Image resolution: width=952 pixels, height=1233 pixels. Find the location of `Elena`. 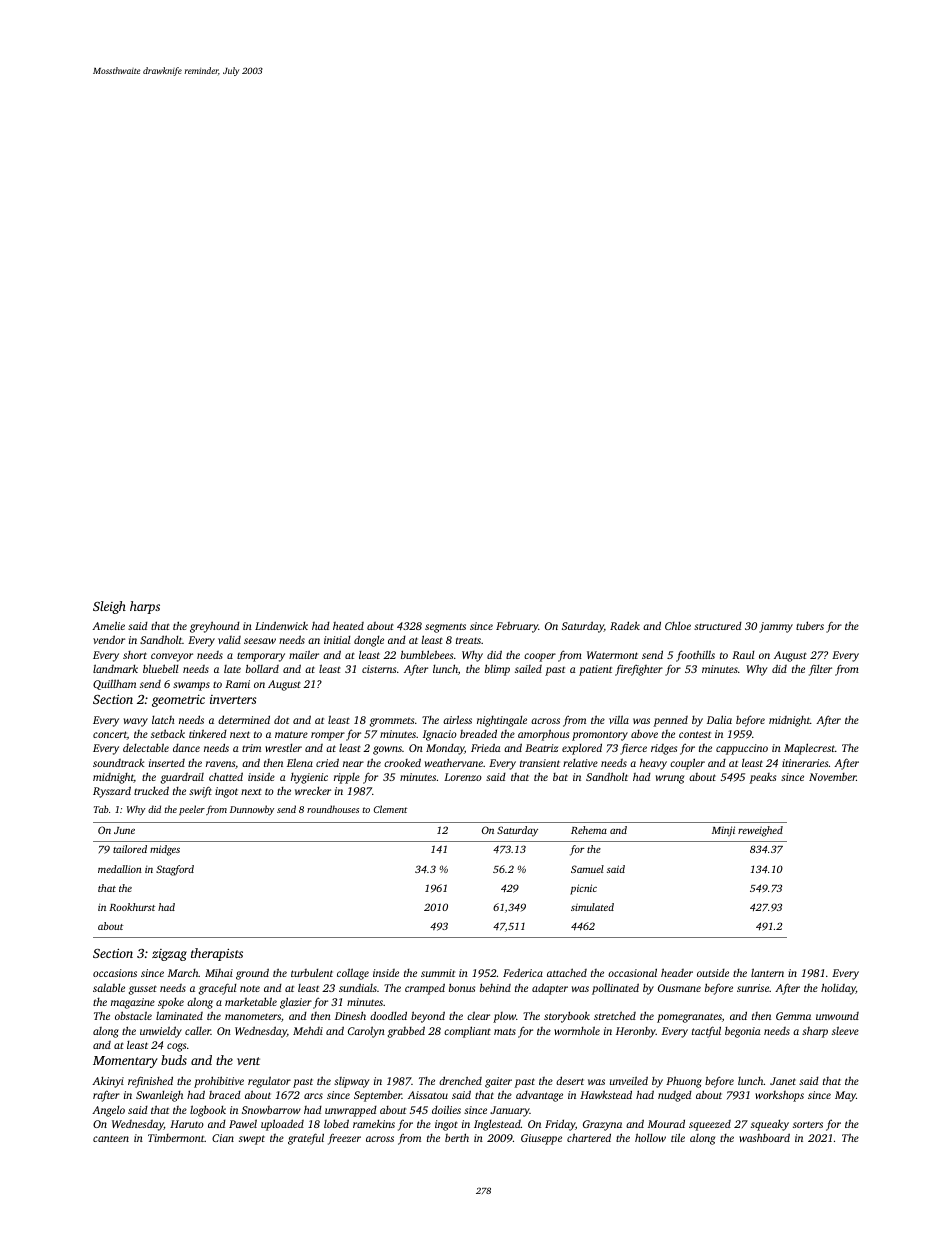

Elena is located at coordinates (300, 762).
